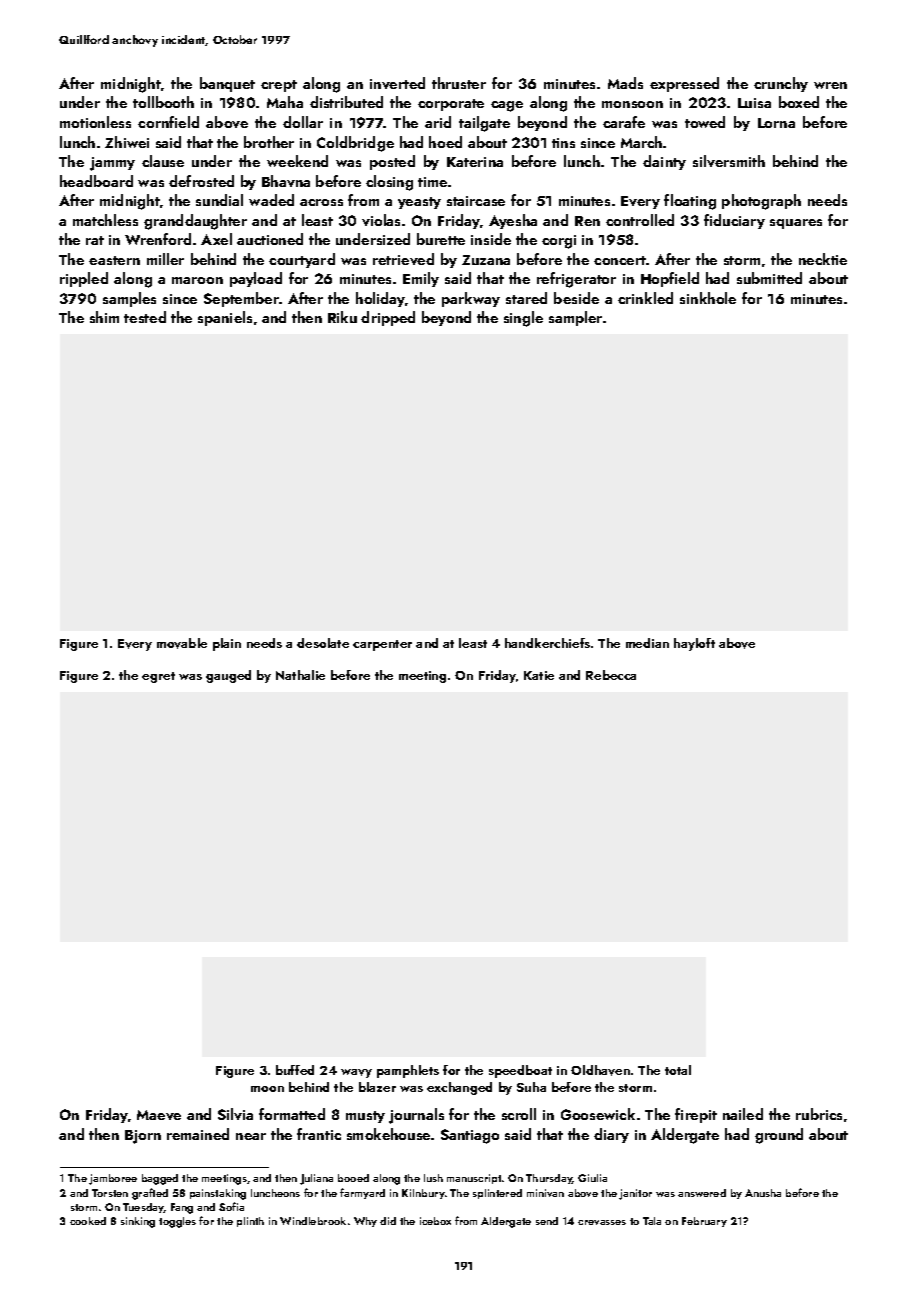 This screenshot has width=908, height=1316. What do you see at coordinates (356, 1073) in the screenshot?
I see `wavy` at bounding box center [356, 1073].
